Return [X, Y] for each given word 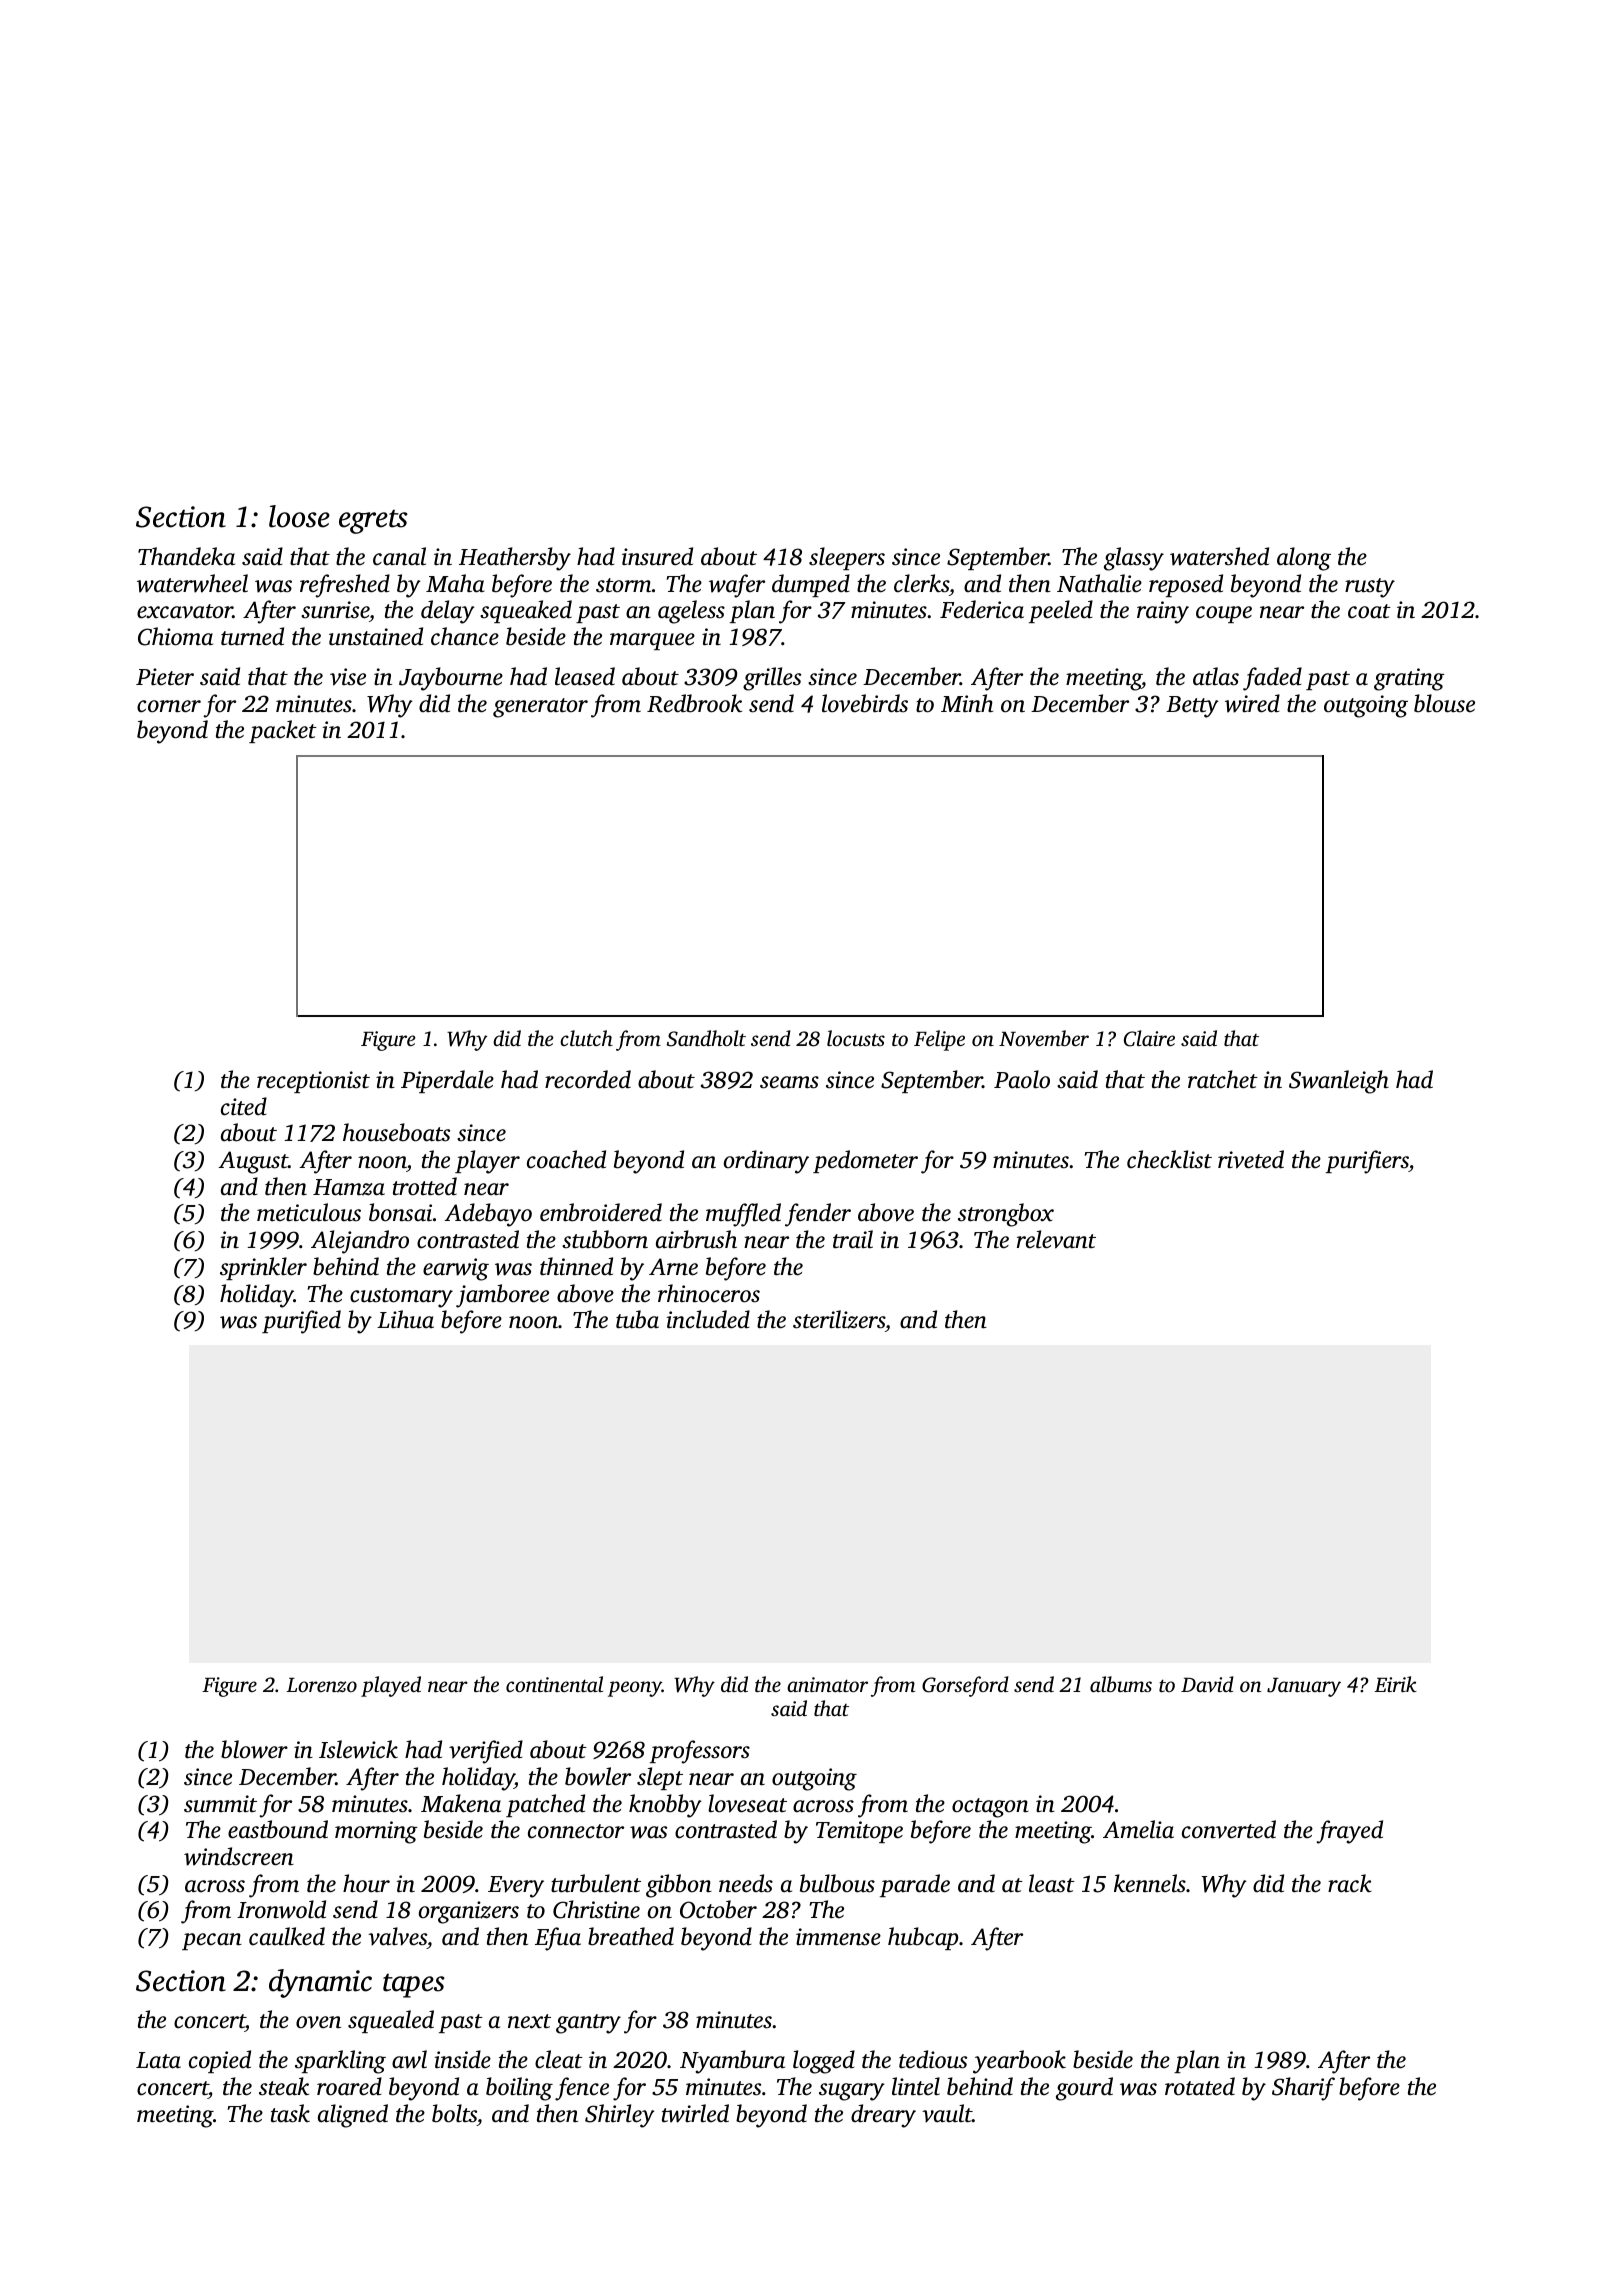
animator [827, 1684]
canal [399, 556]
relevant [1056, 1239]
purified [301, 1322]
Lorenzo [321, 1685]
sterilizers [839, 1319]
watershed [1219, 556]
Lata [158, 2060]
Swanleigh [1339, 1082]
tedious [933, 2059]
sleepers [847, 558]
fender [818, 1215]
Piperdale [447, 1081]
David [1207, 1684]
